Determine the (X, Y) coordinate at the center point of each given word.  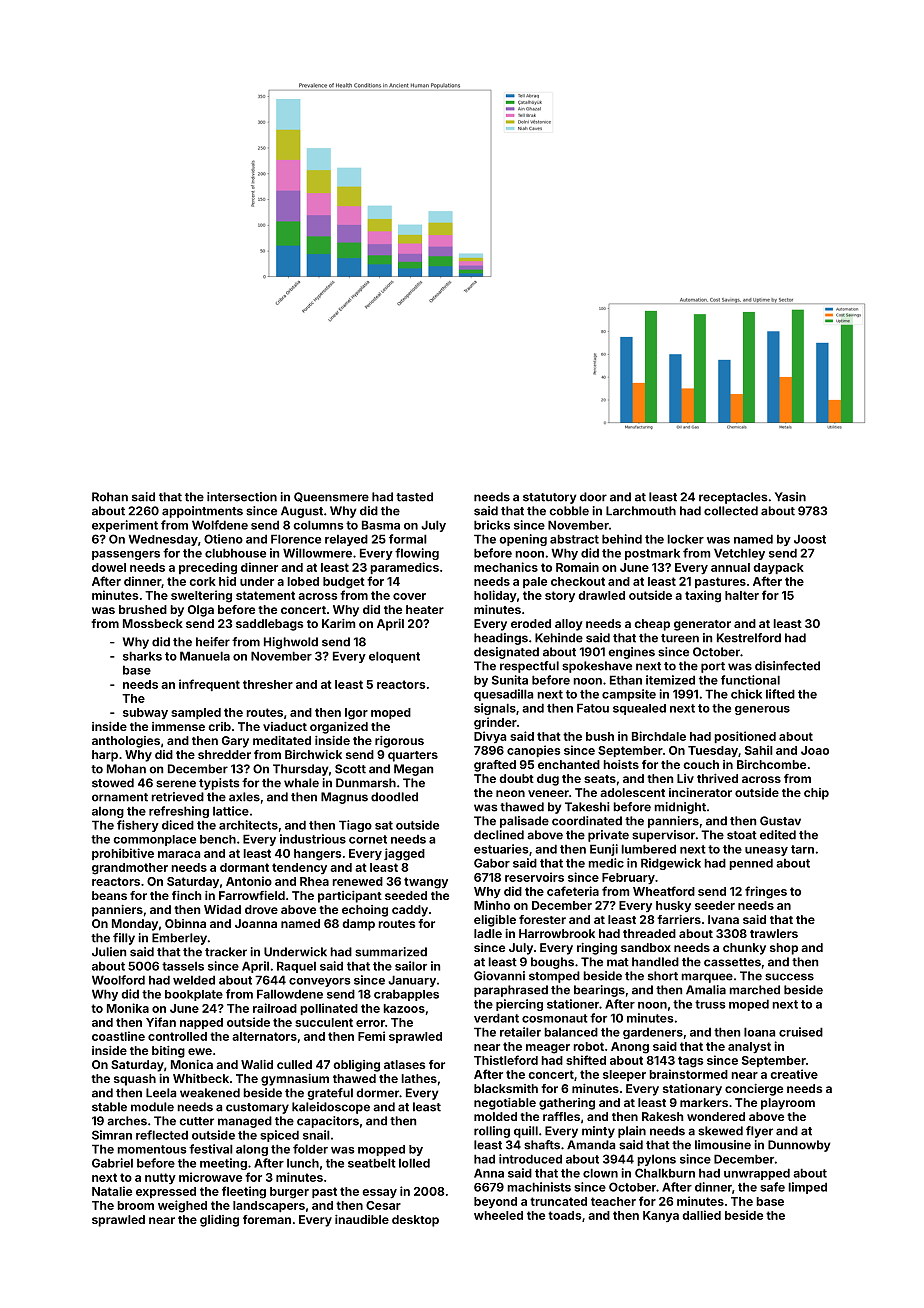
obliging (356, 1066)
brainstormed (688, 1074)
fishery (138, 826)
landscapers (269, 1206)
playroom (788, 1104)
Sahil (759, 750)
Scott (350, 769)
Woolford (118, 980)
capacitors (328, 1122)
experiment (125, 526)
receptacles (733, 498)
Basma (381, 525)
